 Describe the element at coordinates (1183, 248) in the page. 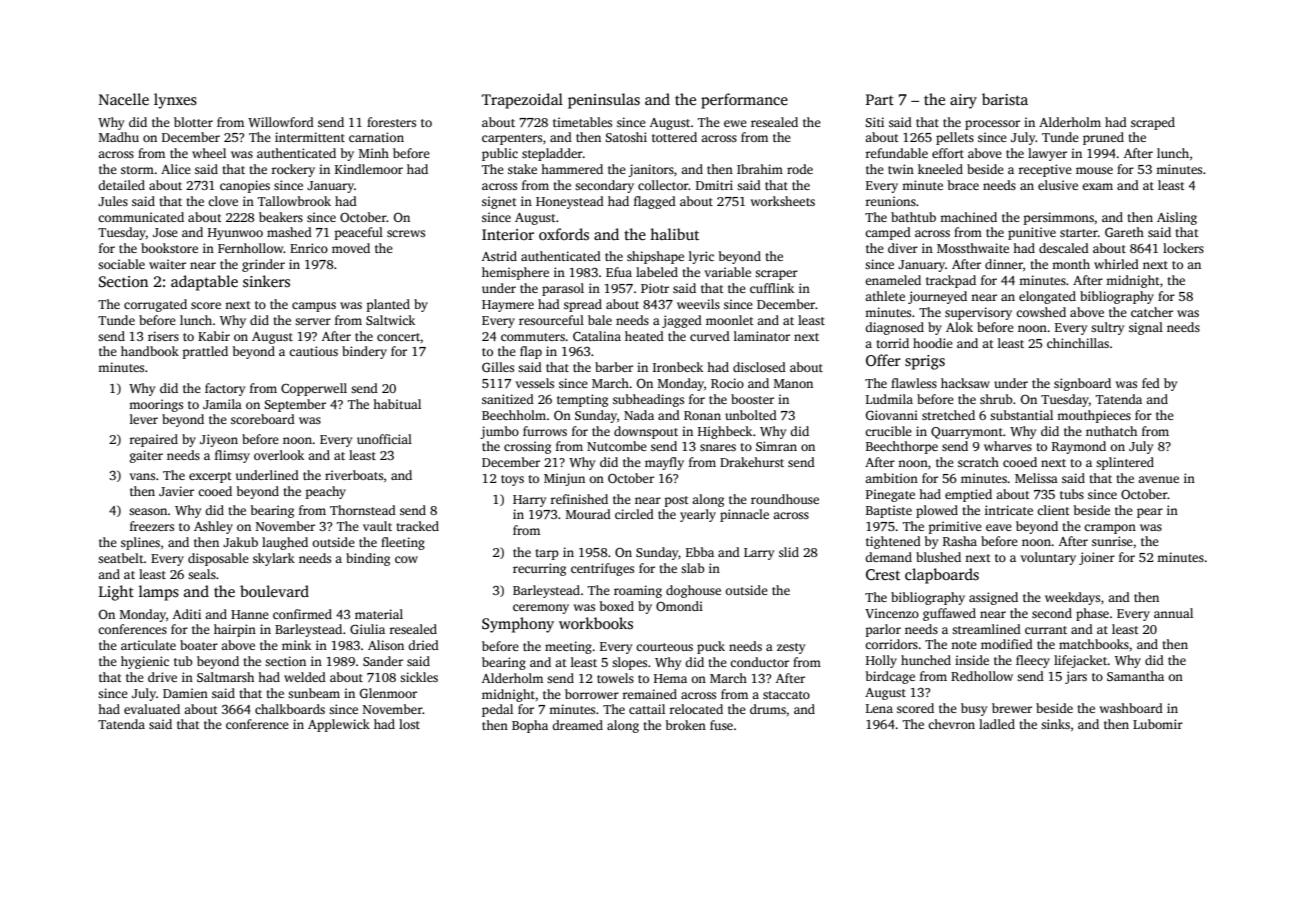

I see `lockers` at that location.
